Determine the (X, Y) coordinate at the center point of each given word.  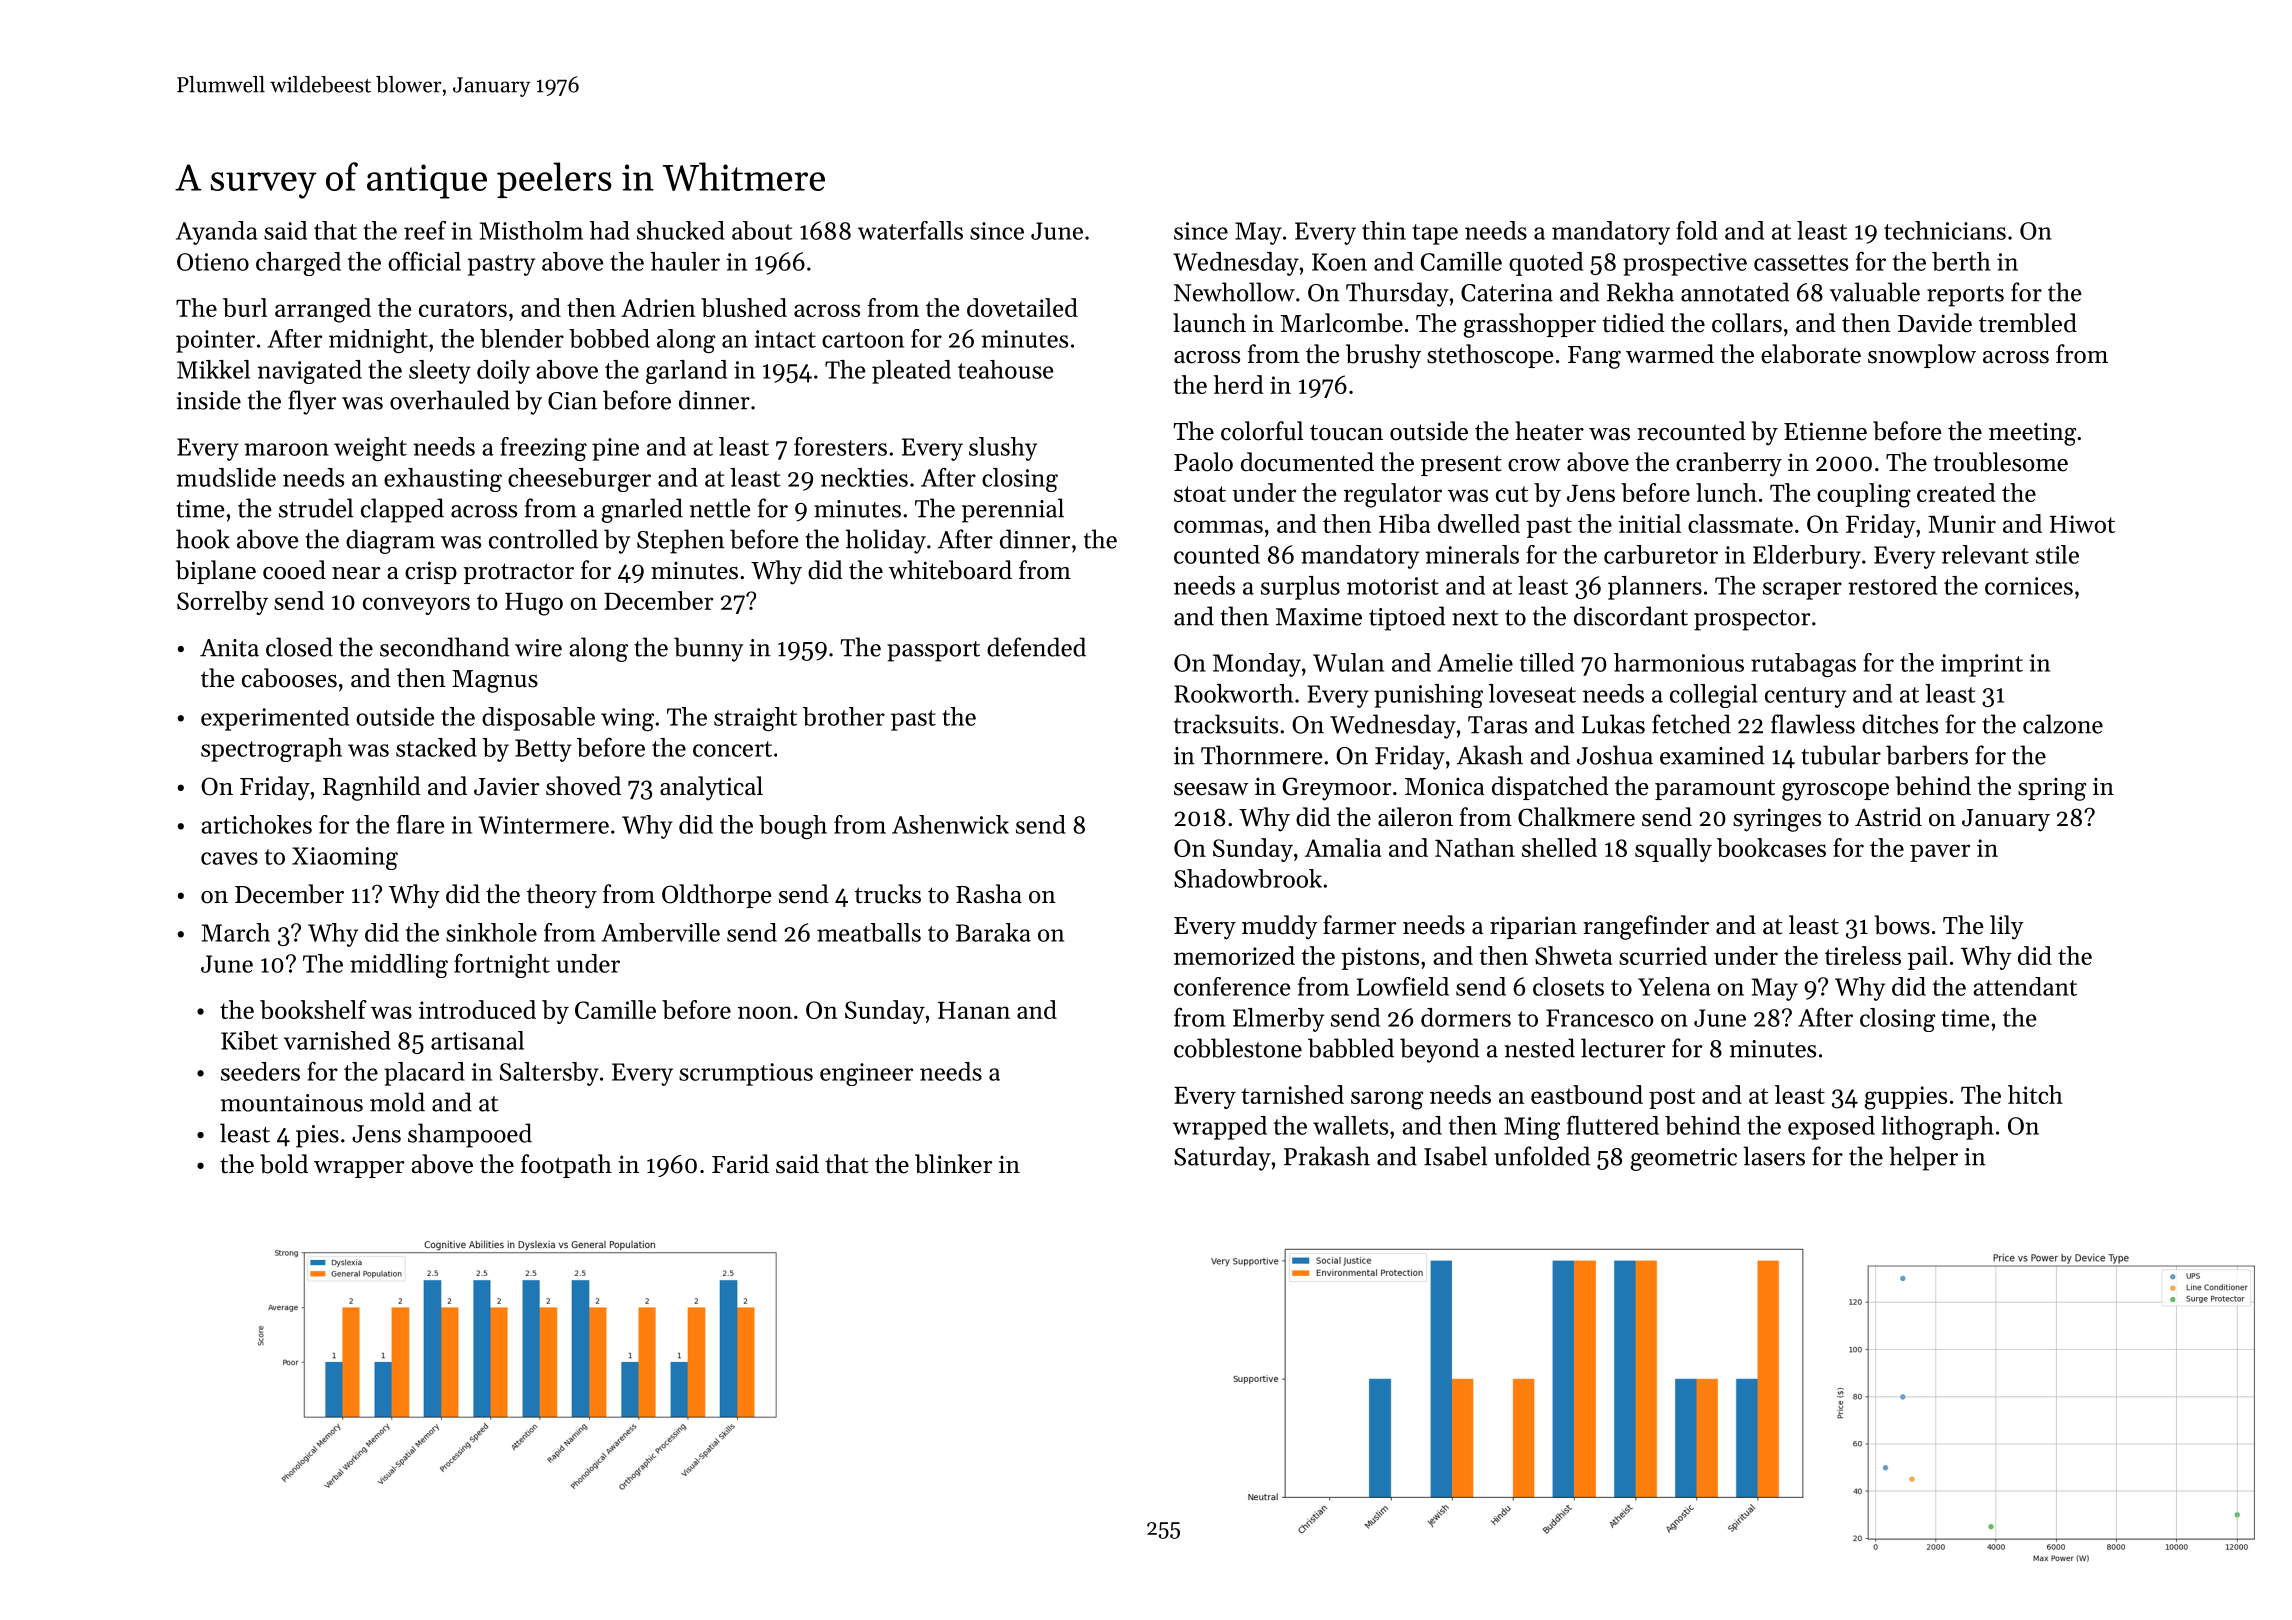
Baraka (993, 932)
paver (1940, 853)
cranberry (1729, 464)
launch (1209, 323)
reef (425, 230)
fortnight (502, 965)
